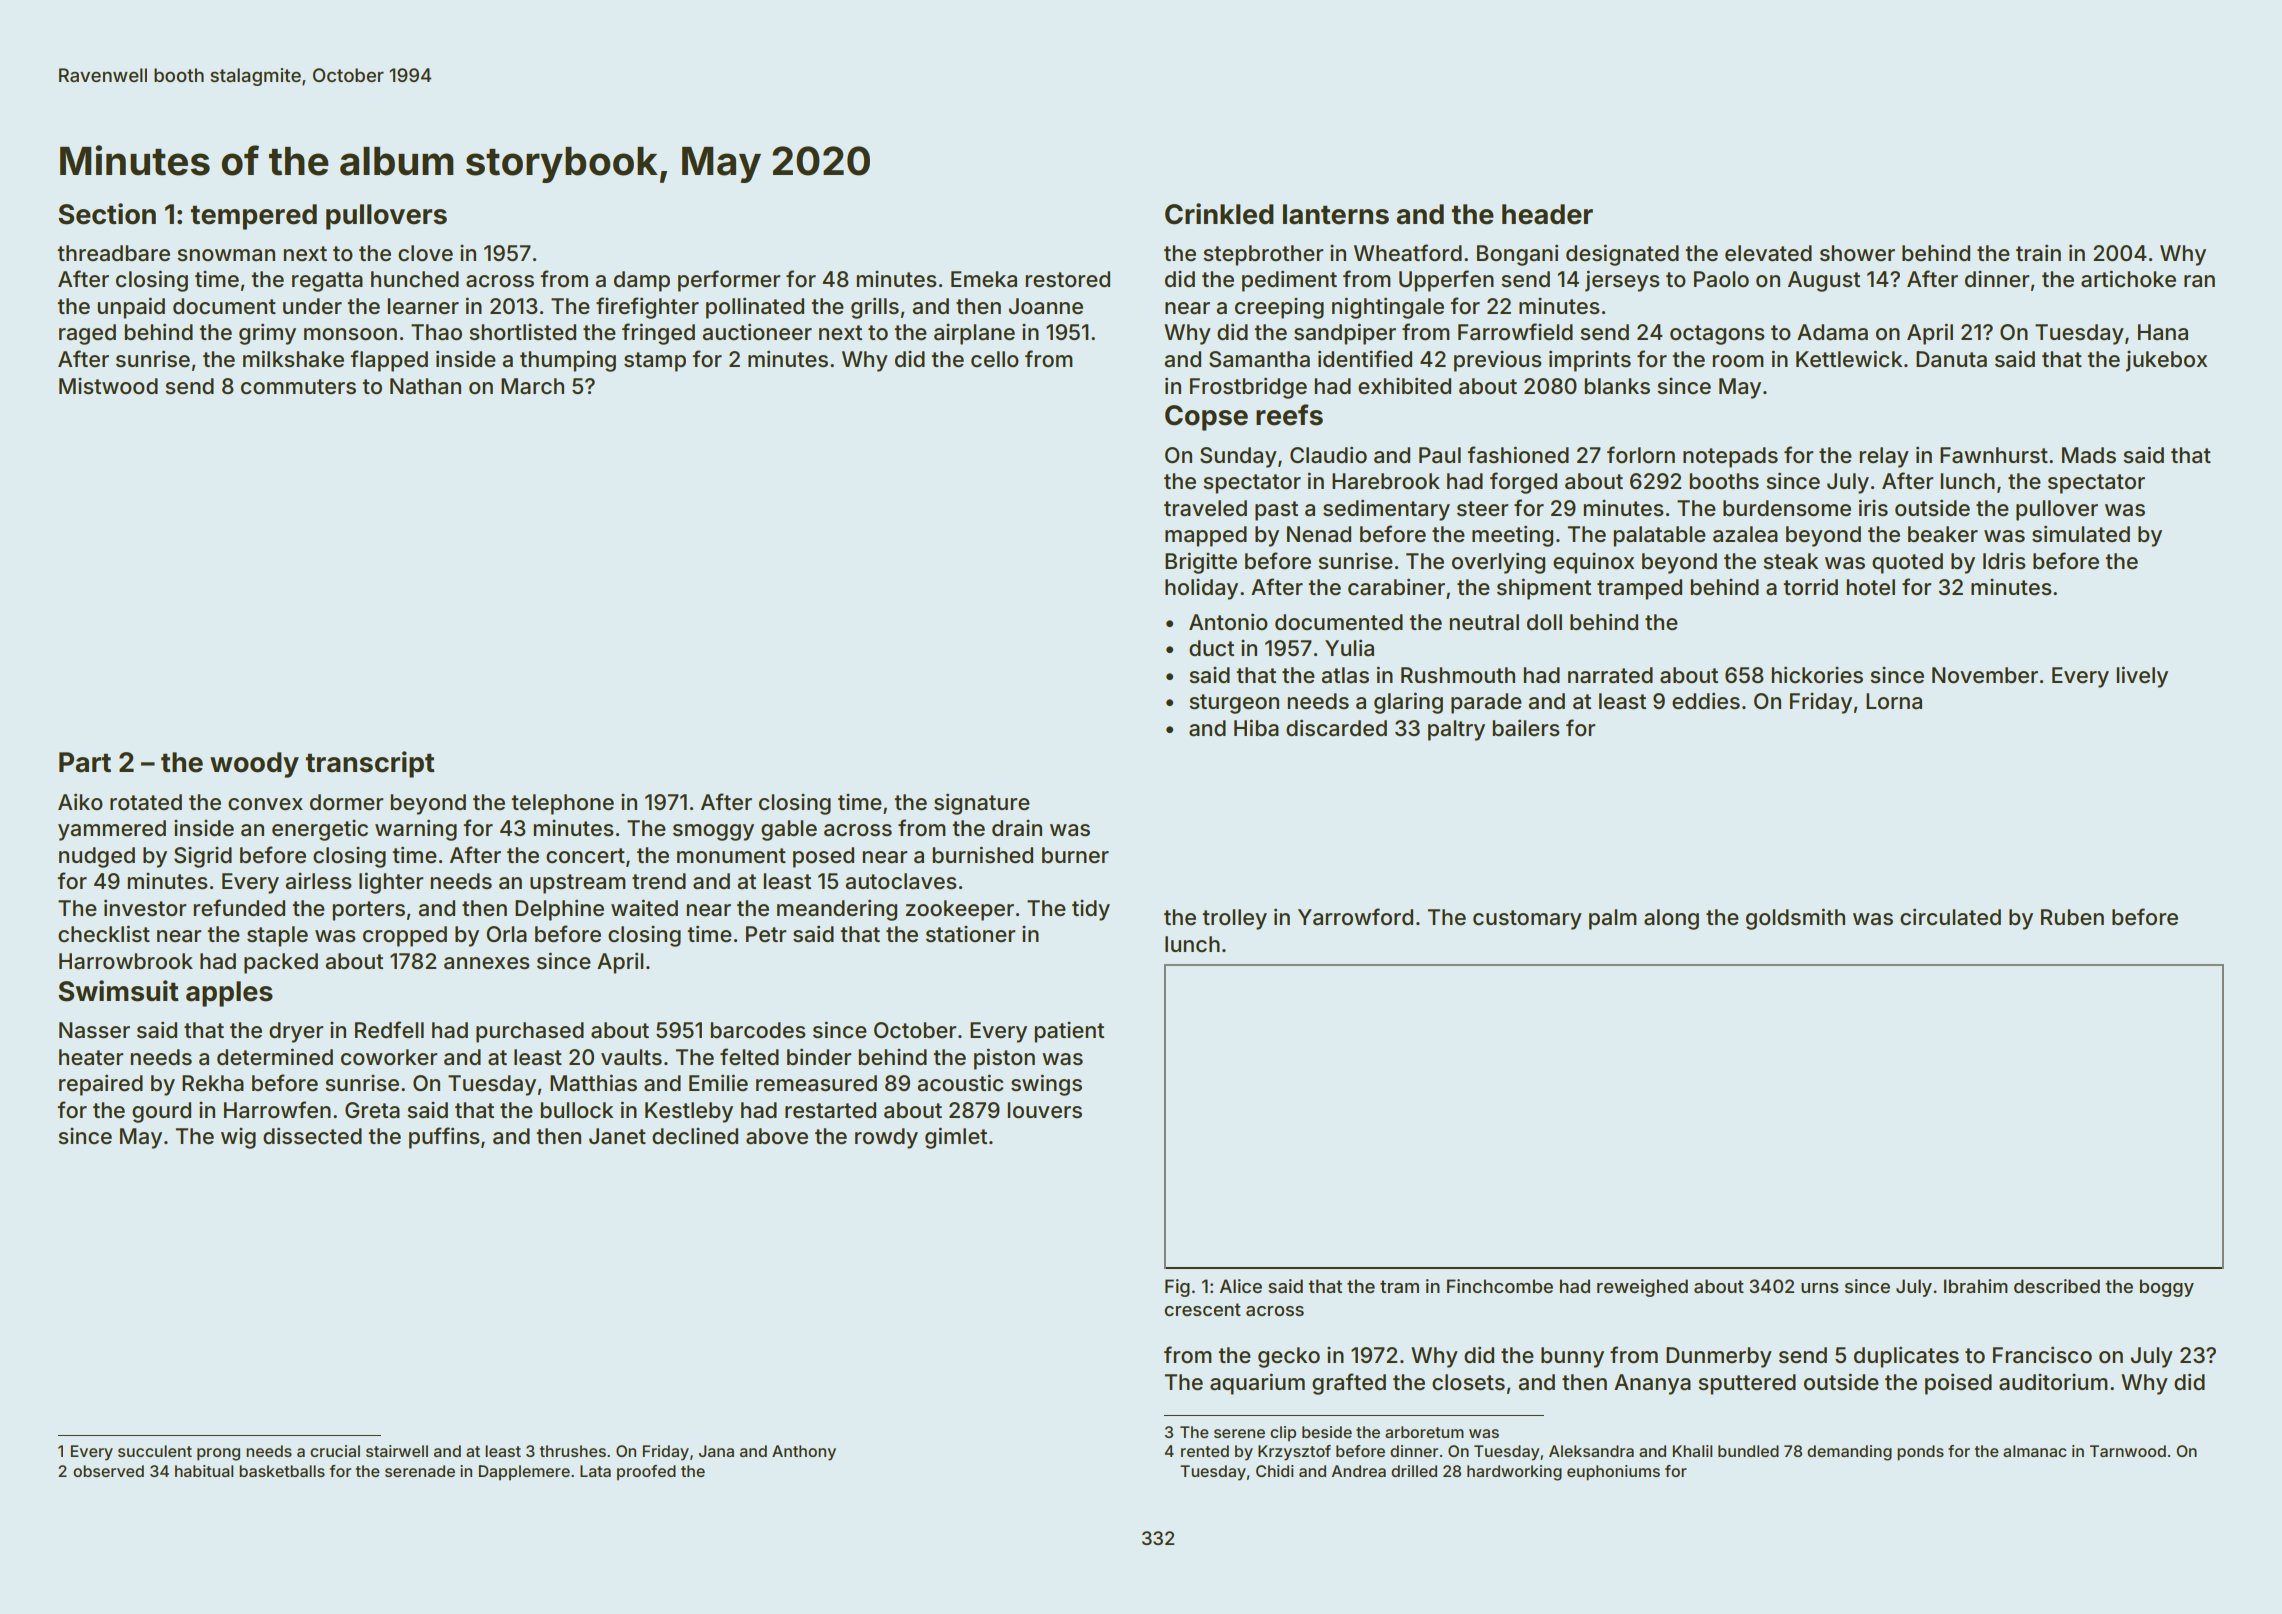 This screenshot has height=1614, width=2282. What do you see at coordinates (1671, 919) in the screenshot?
I see `along` at bounding box center [1671, 919].
